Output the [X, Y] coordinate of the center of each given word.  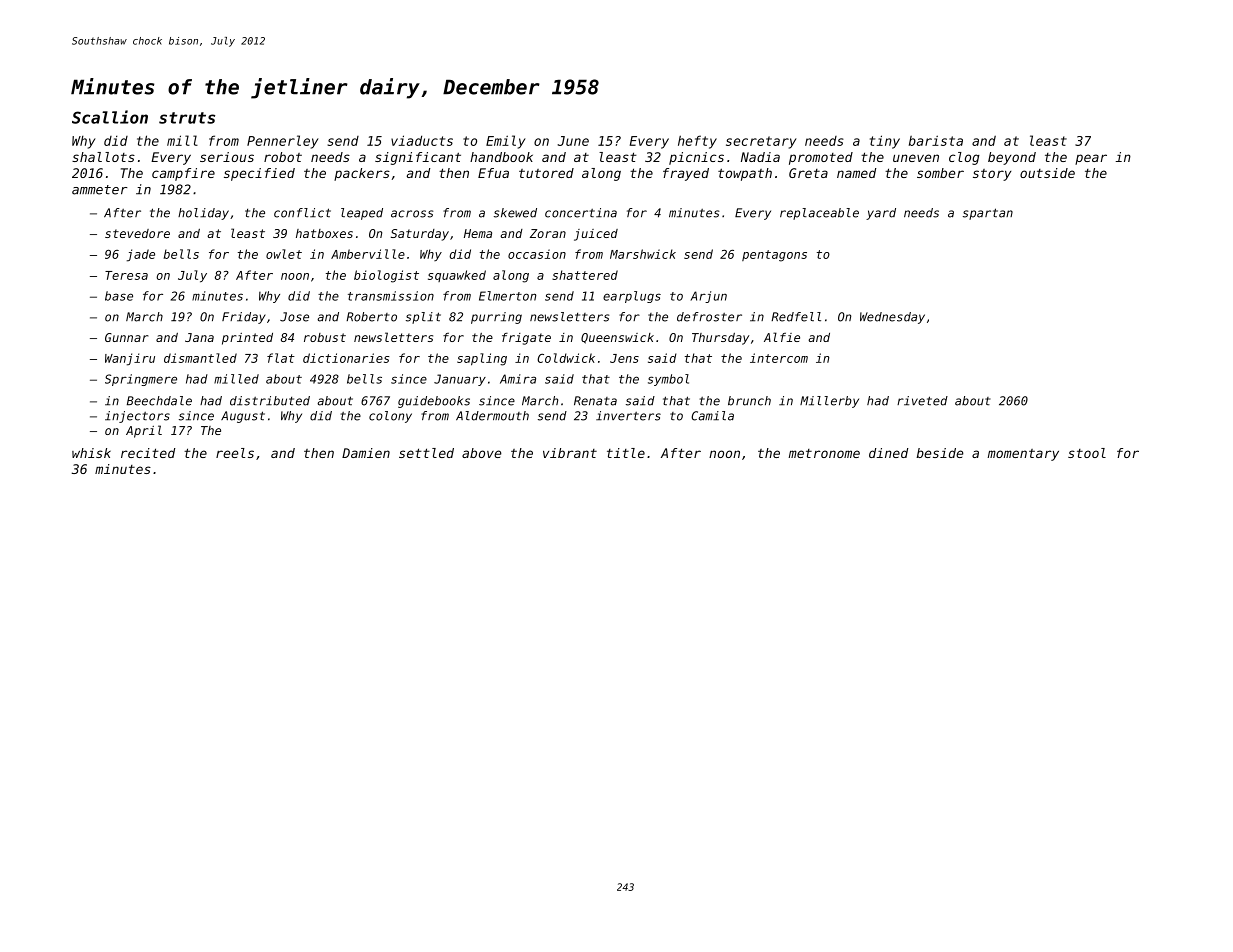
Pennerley [283, 142]
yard [881, 214]
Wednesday [892, 318]
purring [496, 318]
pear [1091, 159]
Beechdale [159, 401]
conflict [302, 213]
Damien [366, 453]
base [119, 296]
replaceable [819, 214]
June [573, 141]
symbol [668, 380]
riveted [922, 401]
